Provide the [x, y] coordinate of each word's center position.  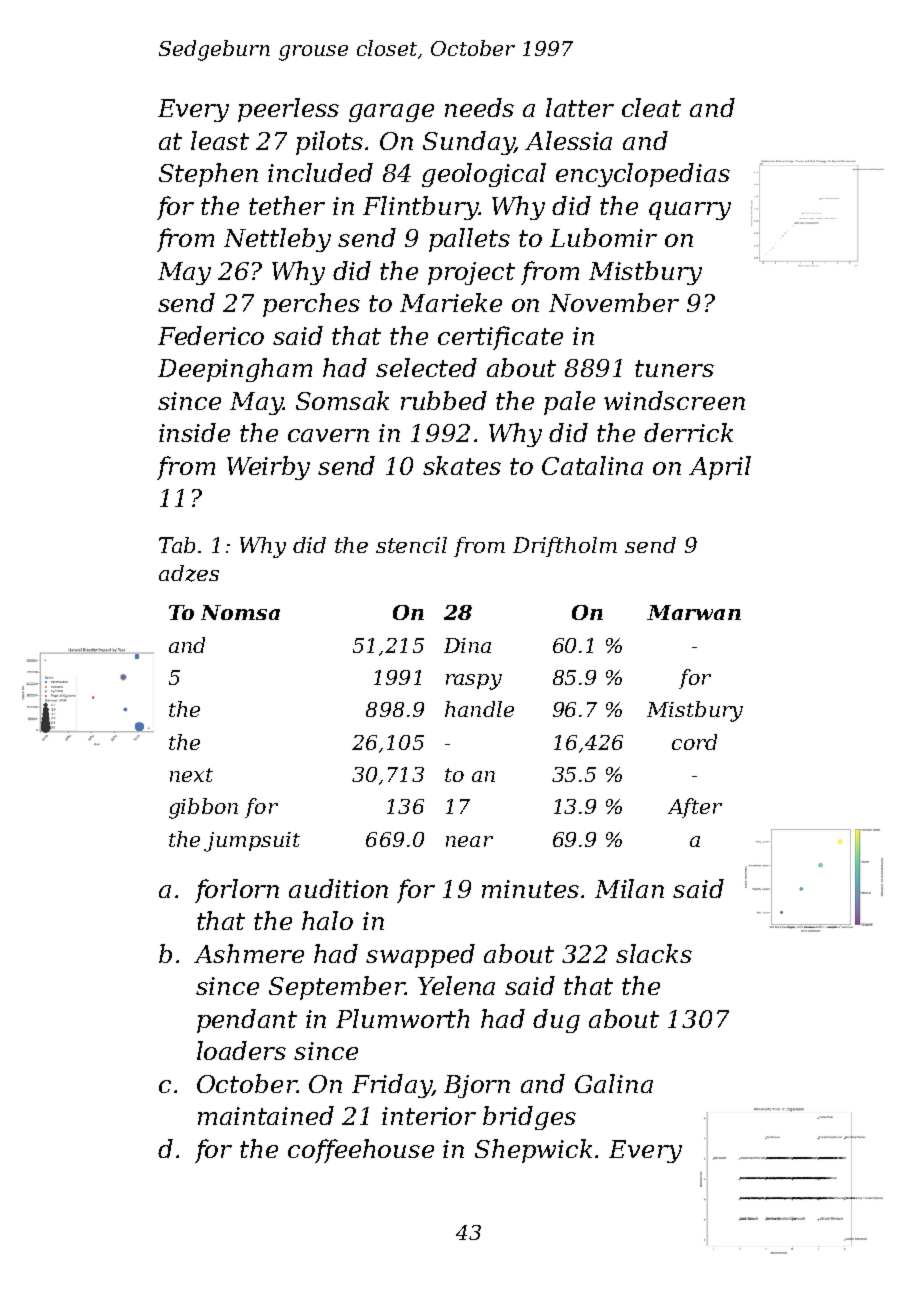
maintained [266, 1115]
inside [194, 432]
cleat [651, 107]
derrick [688, 432]
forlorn [237, 891]
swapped [420, 956]
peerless [288, 110]
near [469, 841]
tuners [674, 368]
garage [391, 113]
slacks [654, 953]
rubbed [444, 400]
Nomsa [240, 612]
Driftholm [565, 547]
